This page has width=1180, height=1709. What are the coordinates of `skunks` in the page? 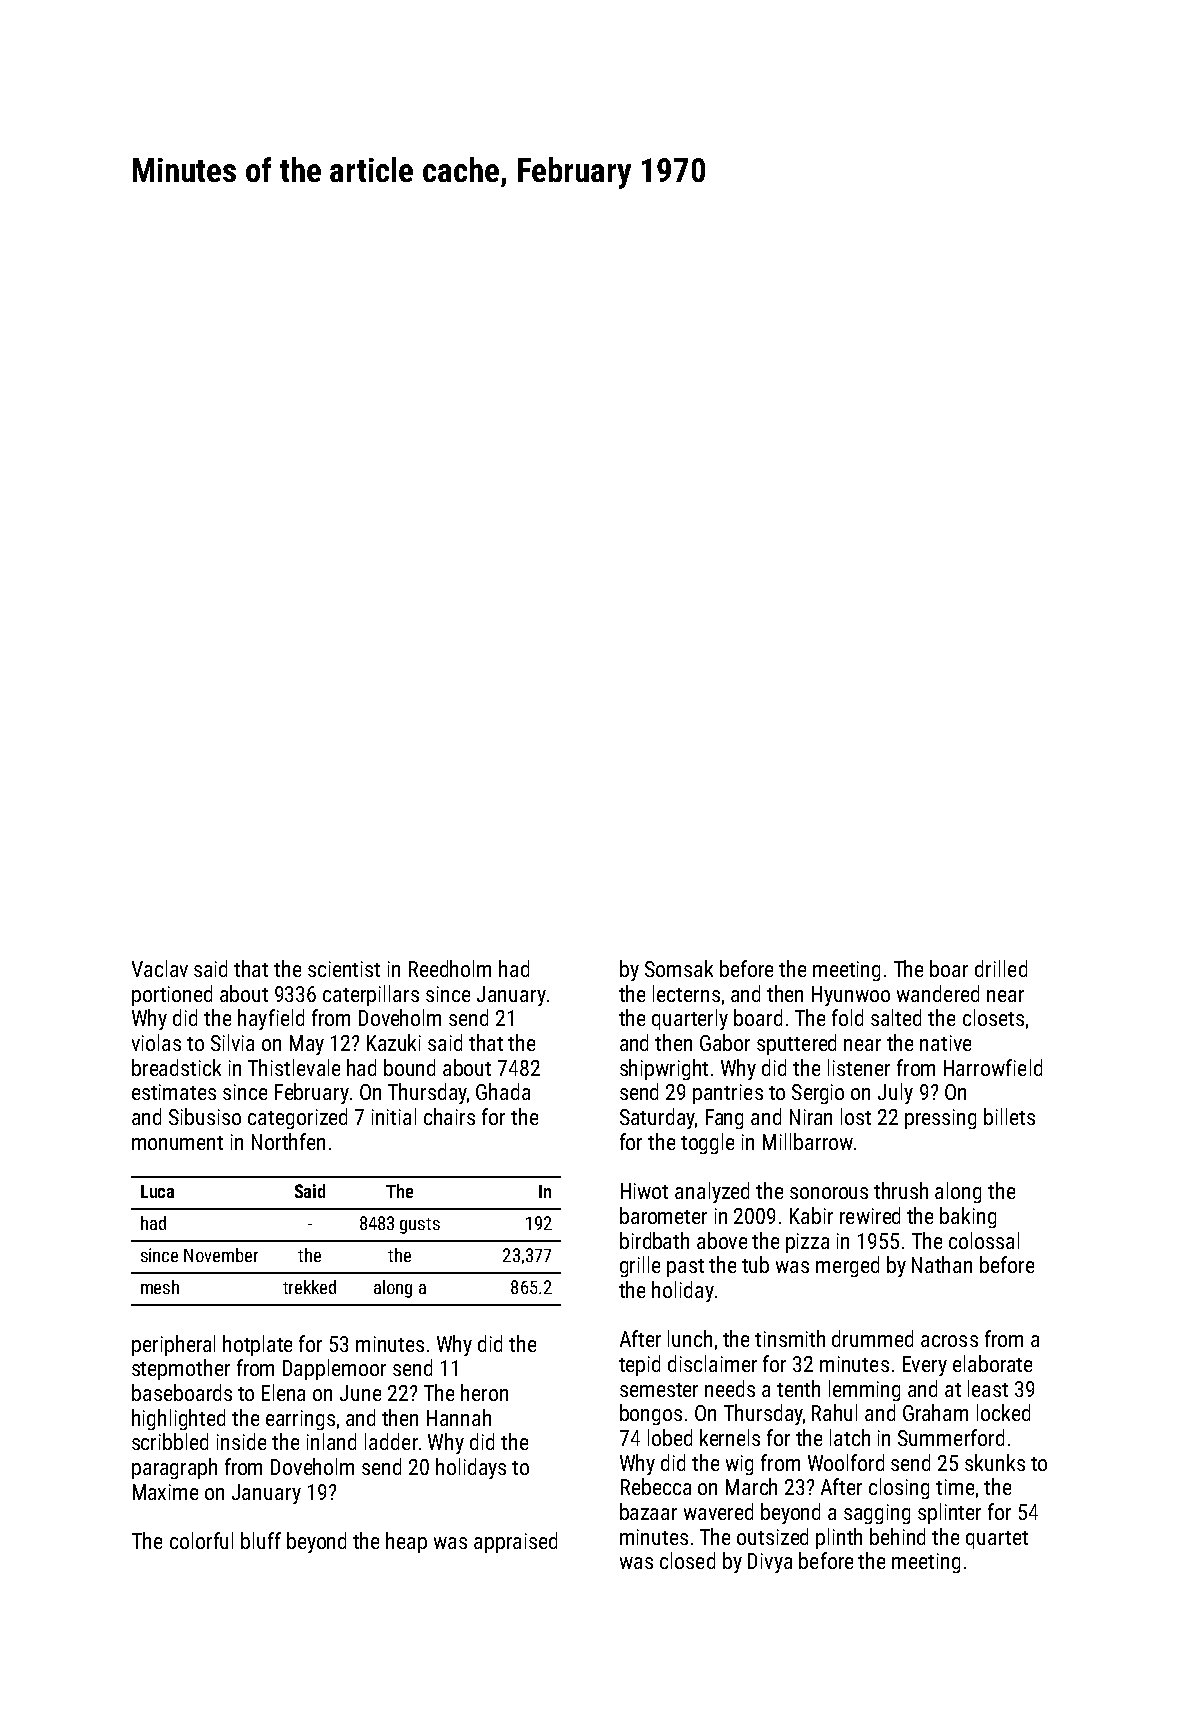 It's located at (995, 1462).
